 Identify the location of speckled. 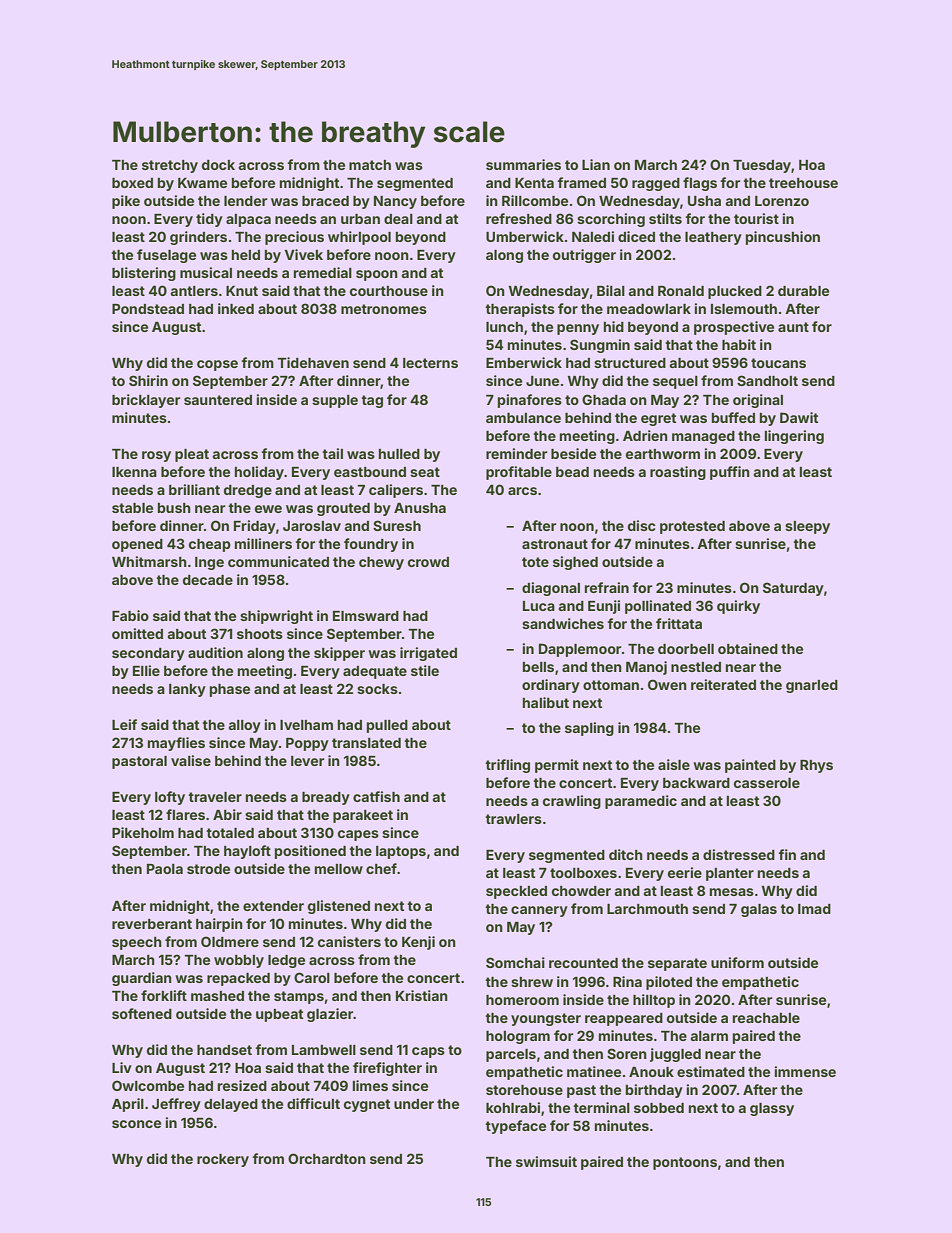
(516, 892).
